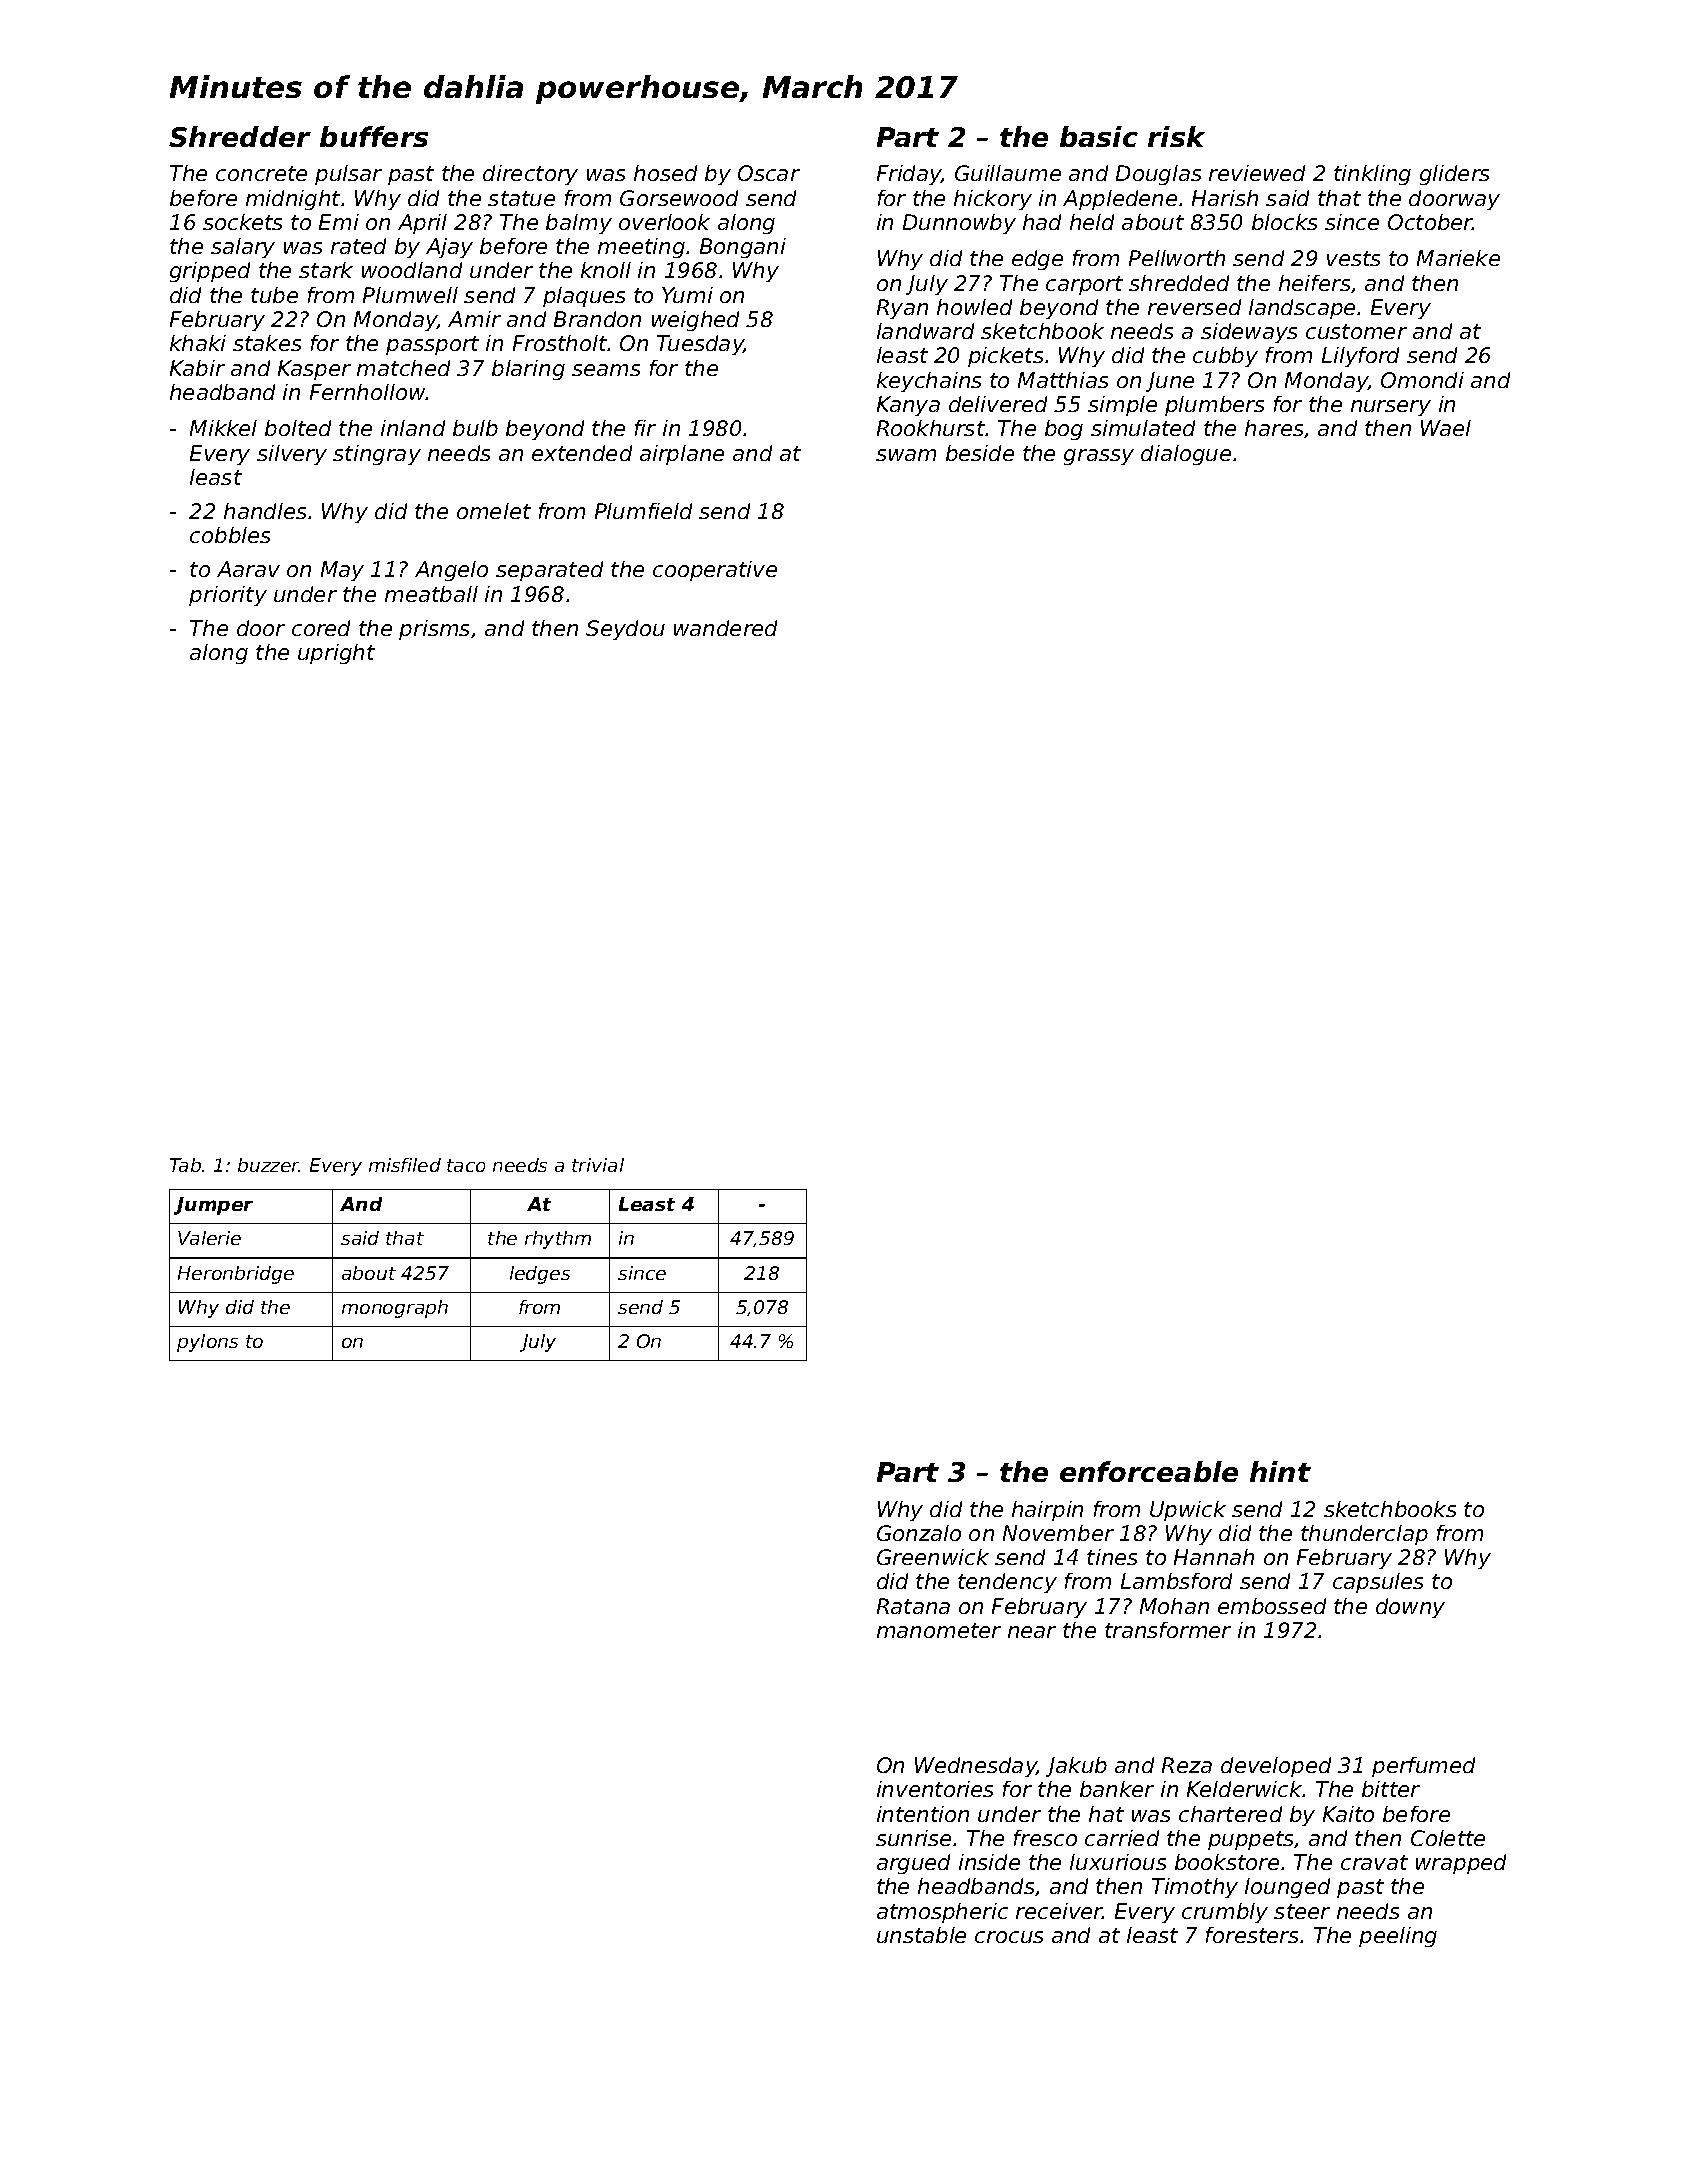 This screenshot has height=2178, width=1683. Describe the element at coordinates (725, 628) in the screenshot. I see `wandered` at that location.
